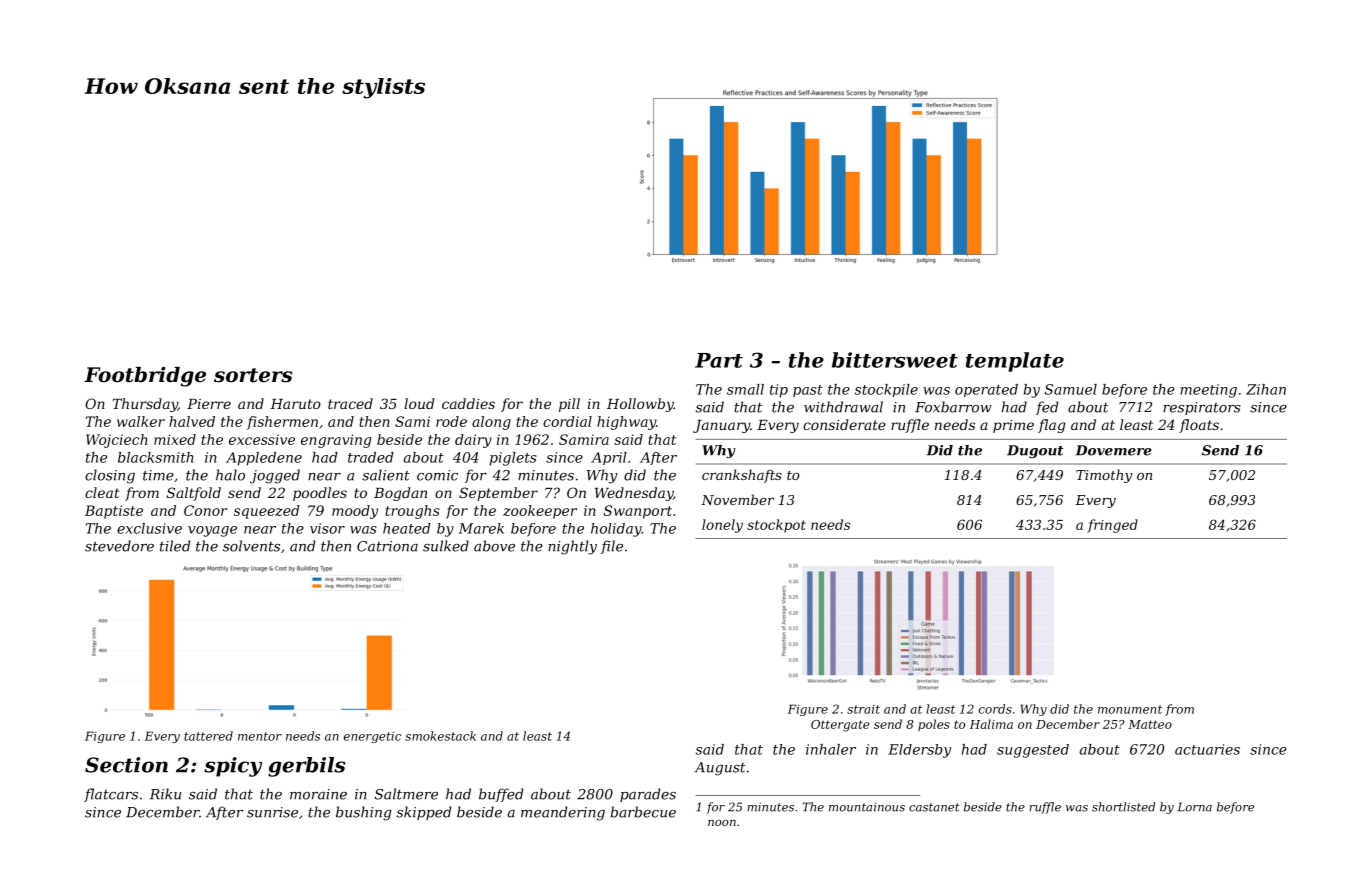 The image size is (1372, 887). Describe the element at coordinates (175, 546) in the document. I see `tiled` at that location.
